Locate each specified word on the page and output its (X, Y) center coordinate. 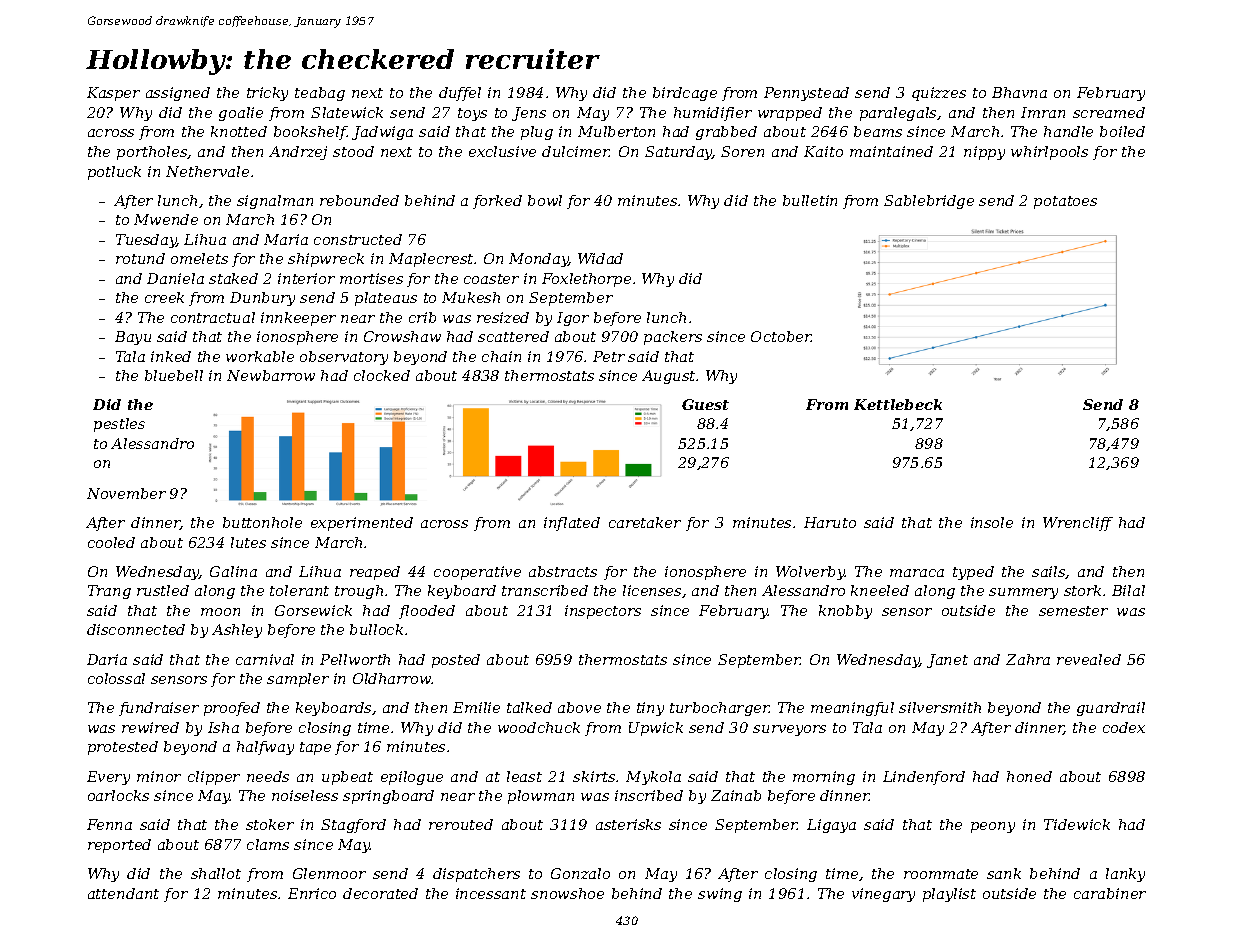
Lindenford (924, 778)
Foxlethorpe (586, 280)
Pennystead (806, 94)
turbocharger (720, 709)
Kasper (113, 94)
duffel (460, 94)
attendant (123, 893)
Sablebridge (929, 202)
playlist (949, 895)
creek (164, 297)
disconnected (136, 629)
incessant (491, 893)
